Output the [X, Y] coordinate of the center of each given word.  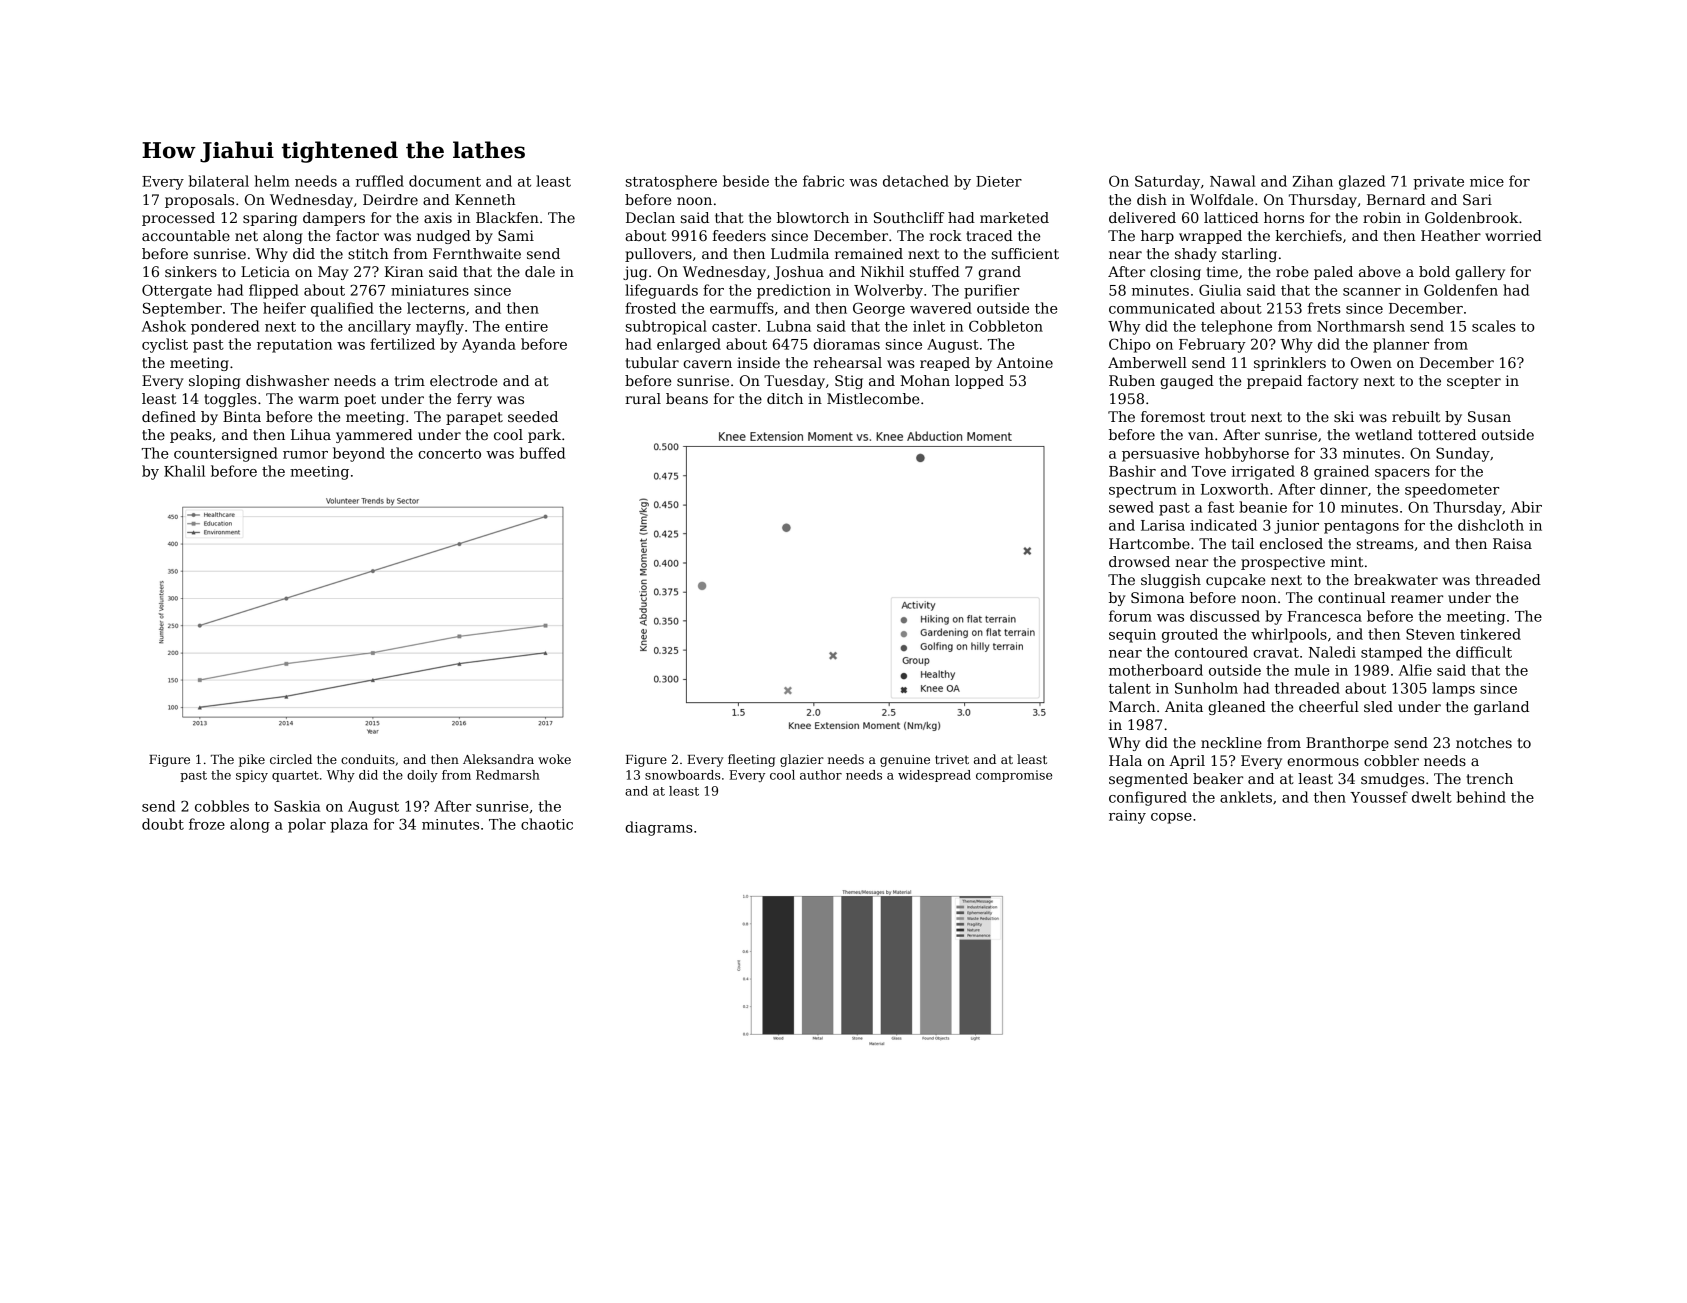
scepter [1474, 382]
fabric [823, 181]
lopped [979, 382]
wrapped [1210, 237]
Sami [516, 235]
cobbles [222, 806]
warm [318, 400]
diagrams [659, 828]
